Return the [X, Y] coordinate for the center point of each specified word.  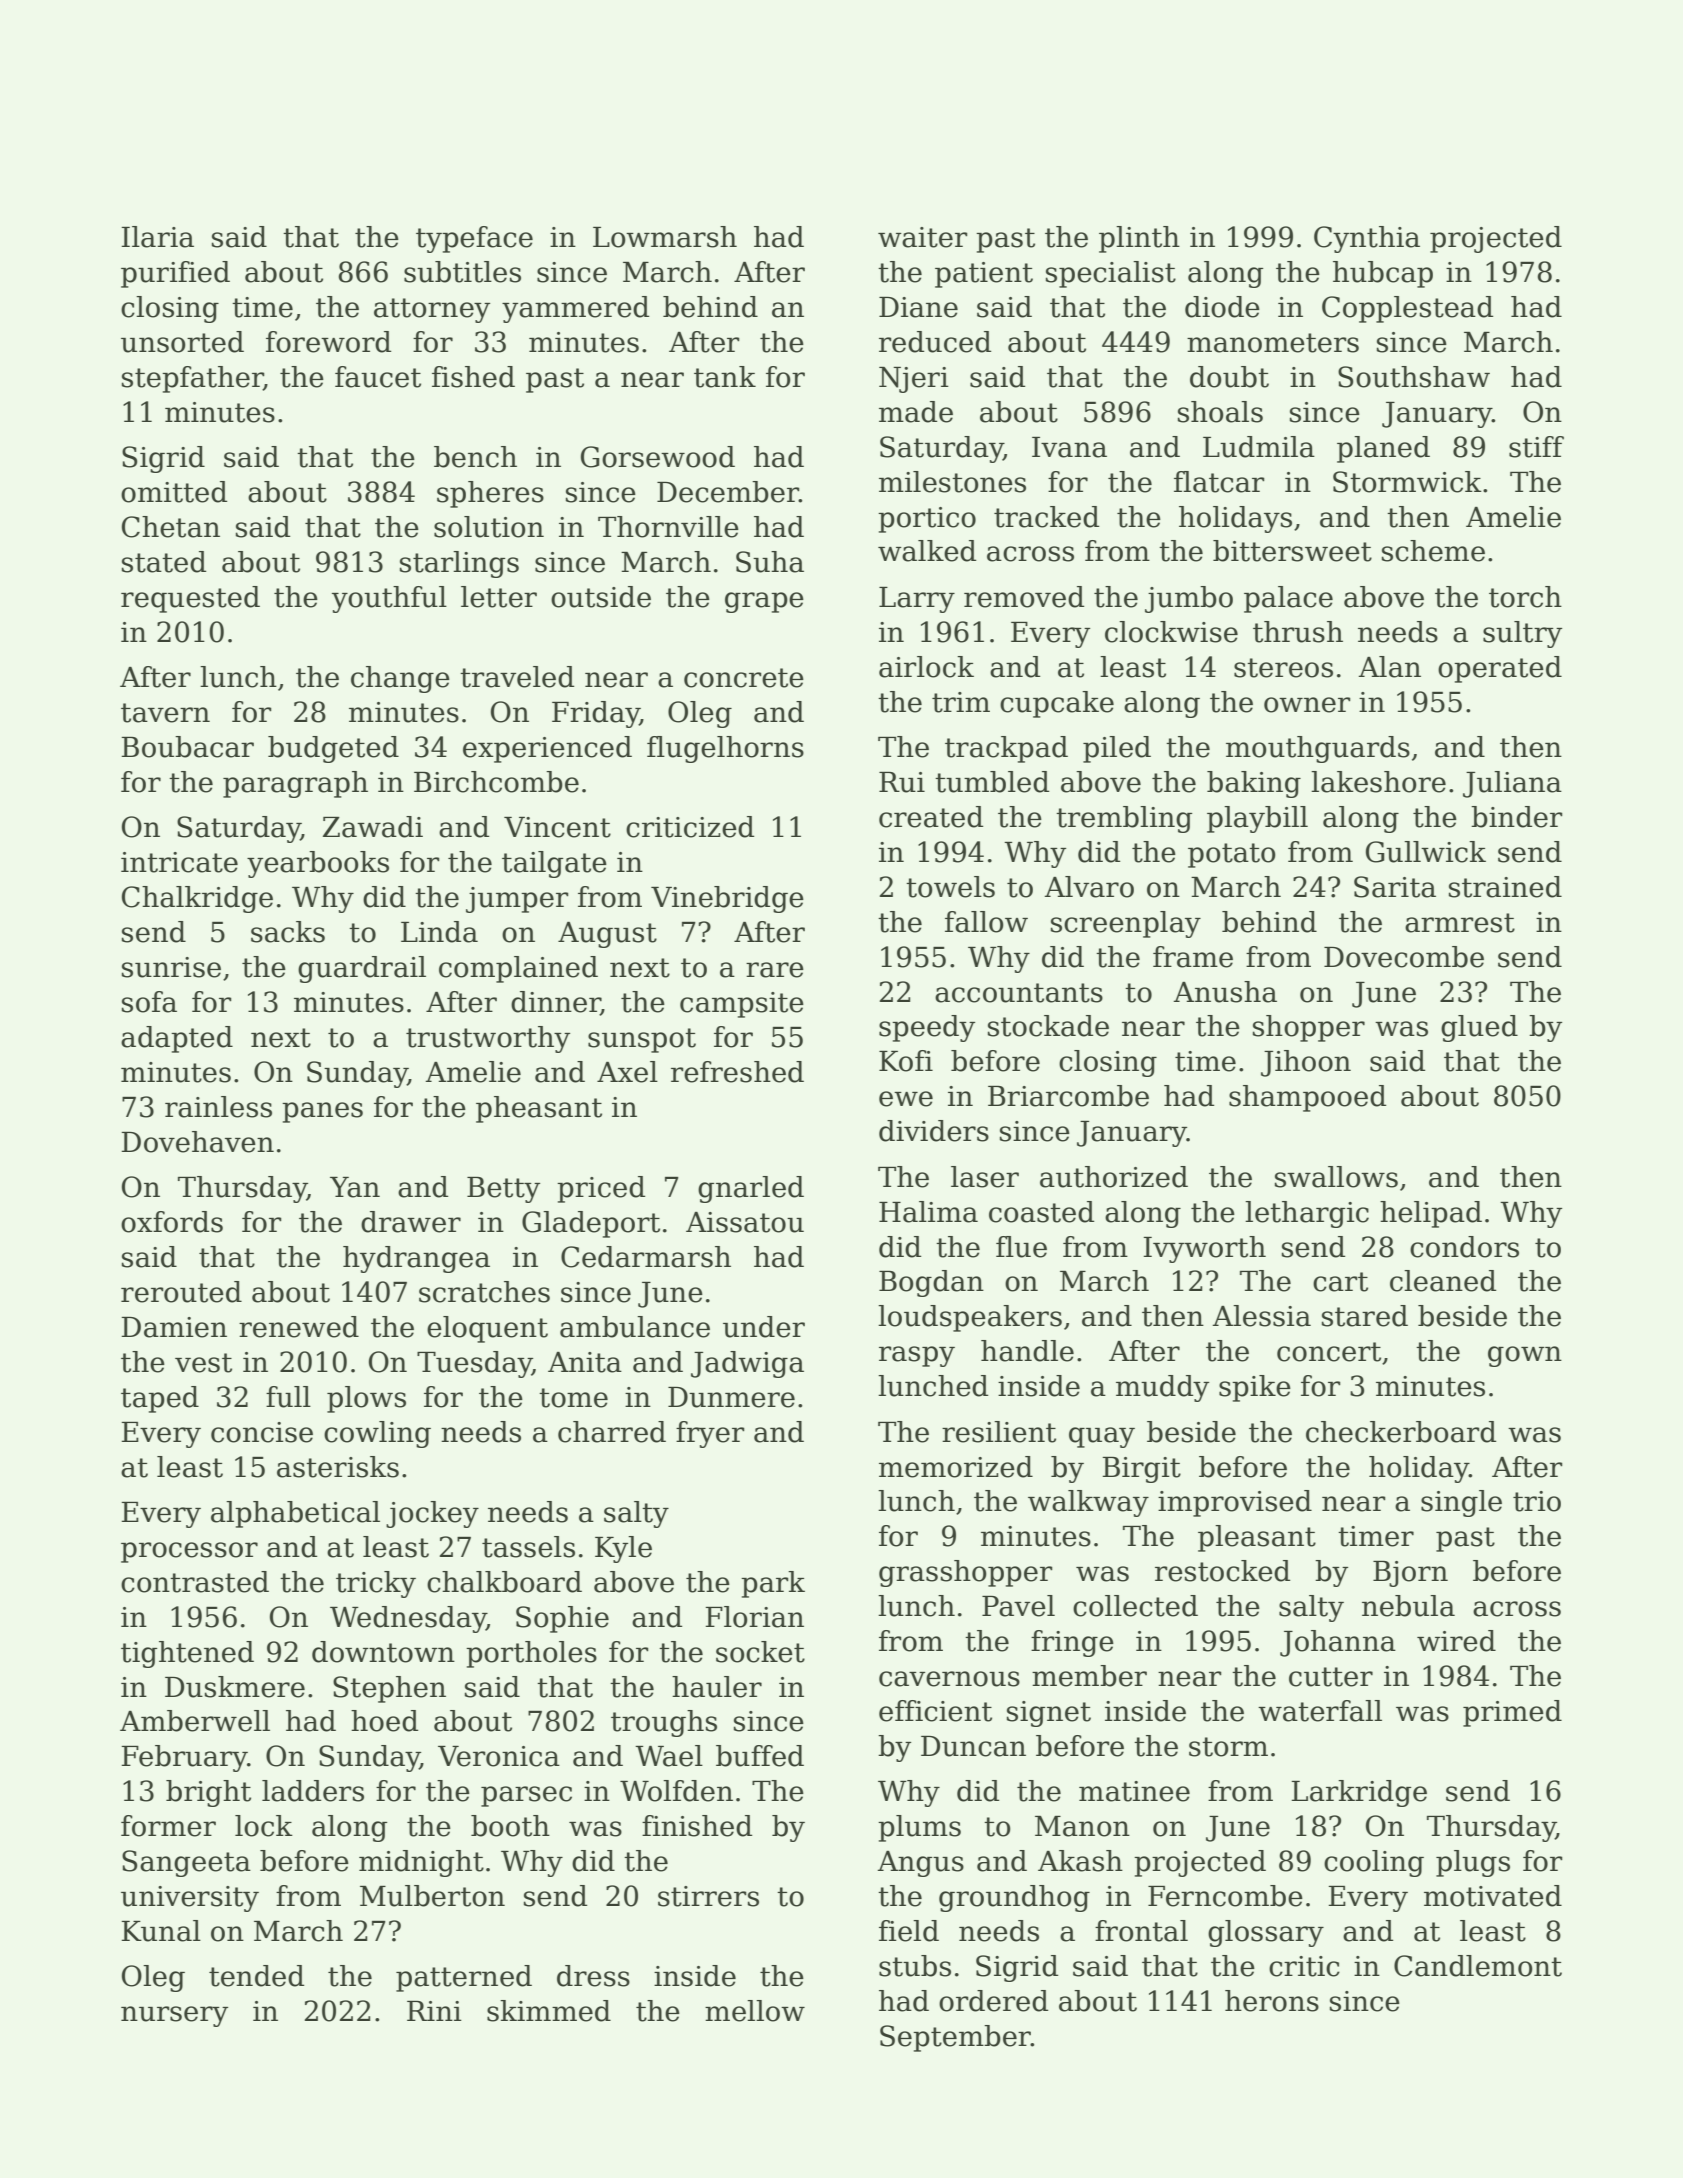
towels [950, 887]
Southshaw [1414, 377]
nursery [174, 2016]
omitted [174, 492]
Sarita [1395, 887]
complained [518, 969]
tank [725, 377]
